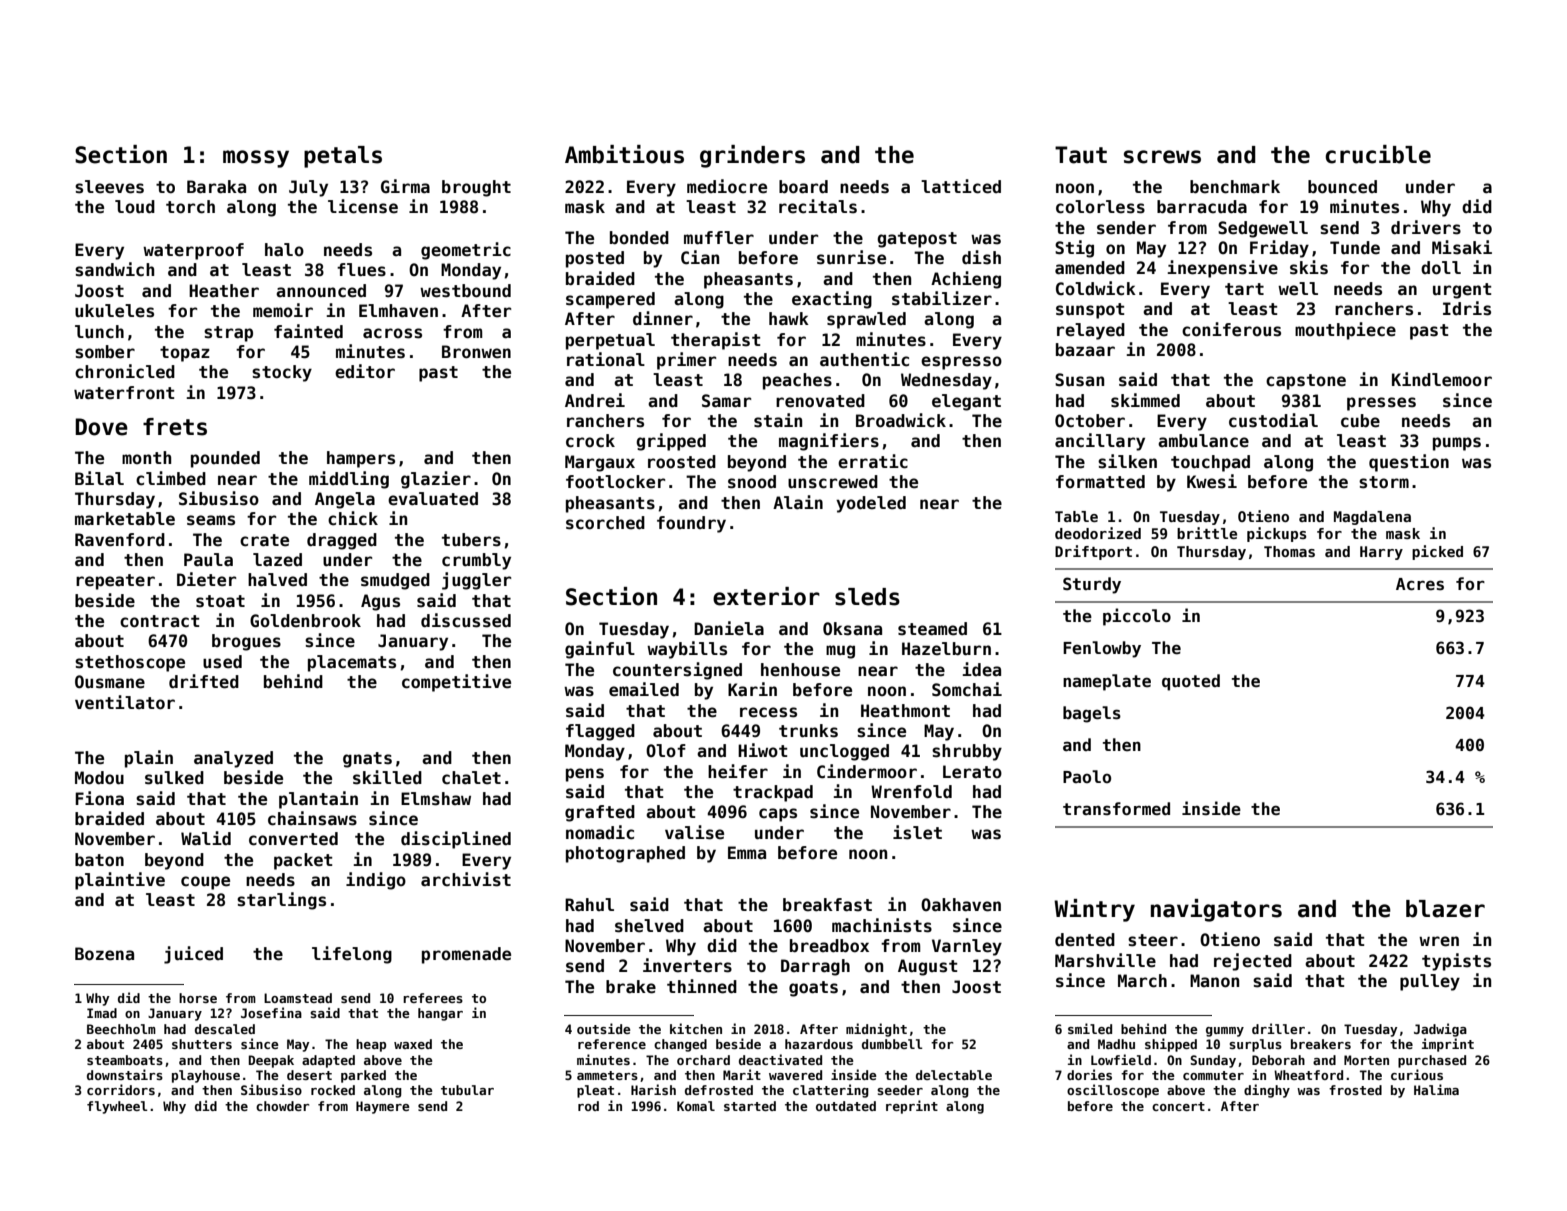 The image size is (1567, 1211). What do you see at coordinates (827, 905) in the page?
I see `breakfast` at bounding box center [827, 905].
